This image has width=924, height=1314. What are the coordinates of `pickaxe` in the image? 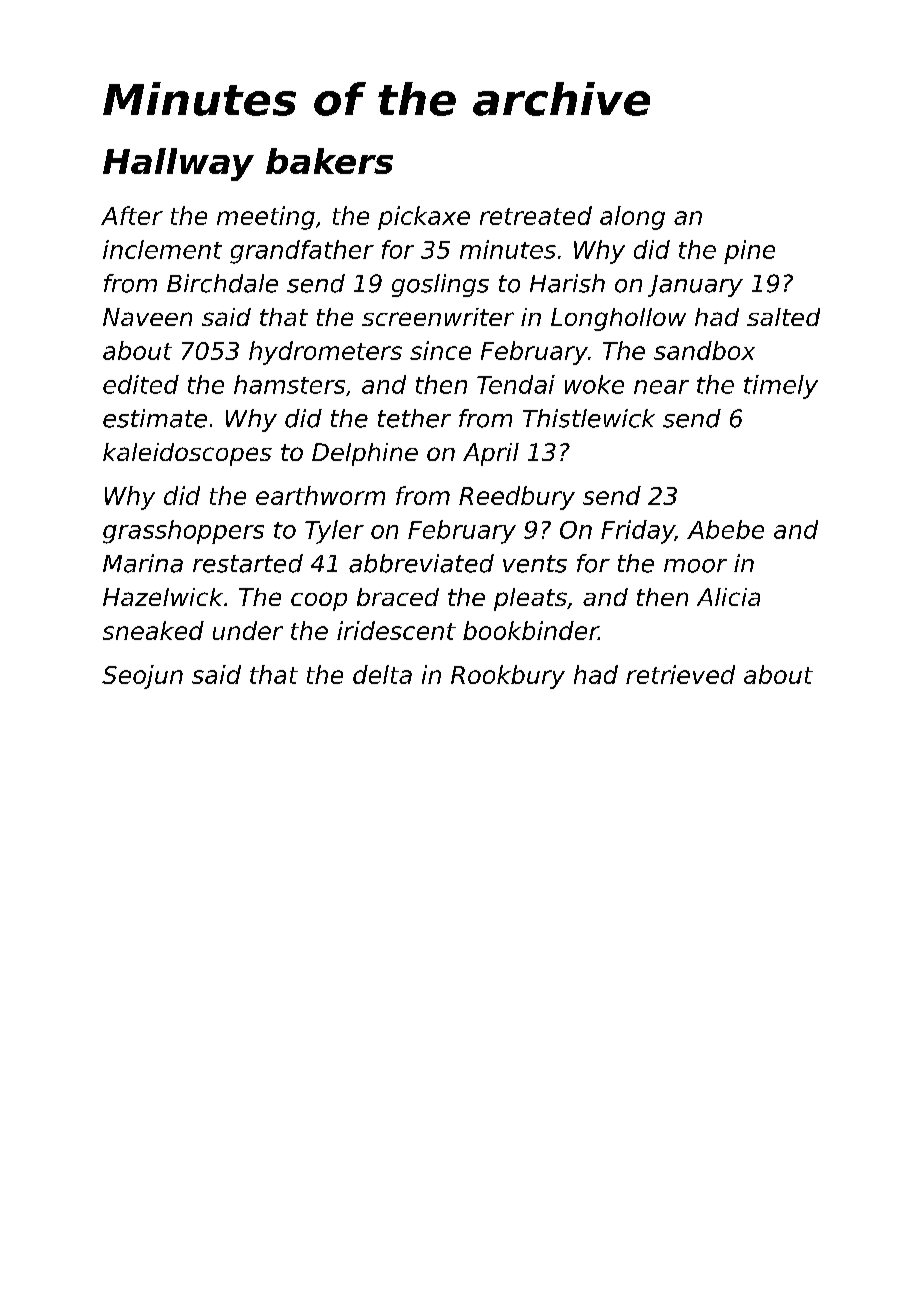 It's located at (424, 218).
